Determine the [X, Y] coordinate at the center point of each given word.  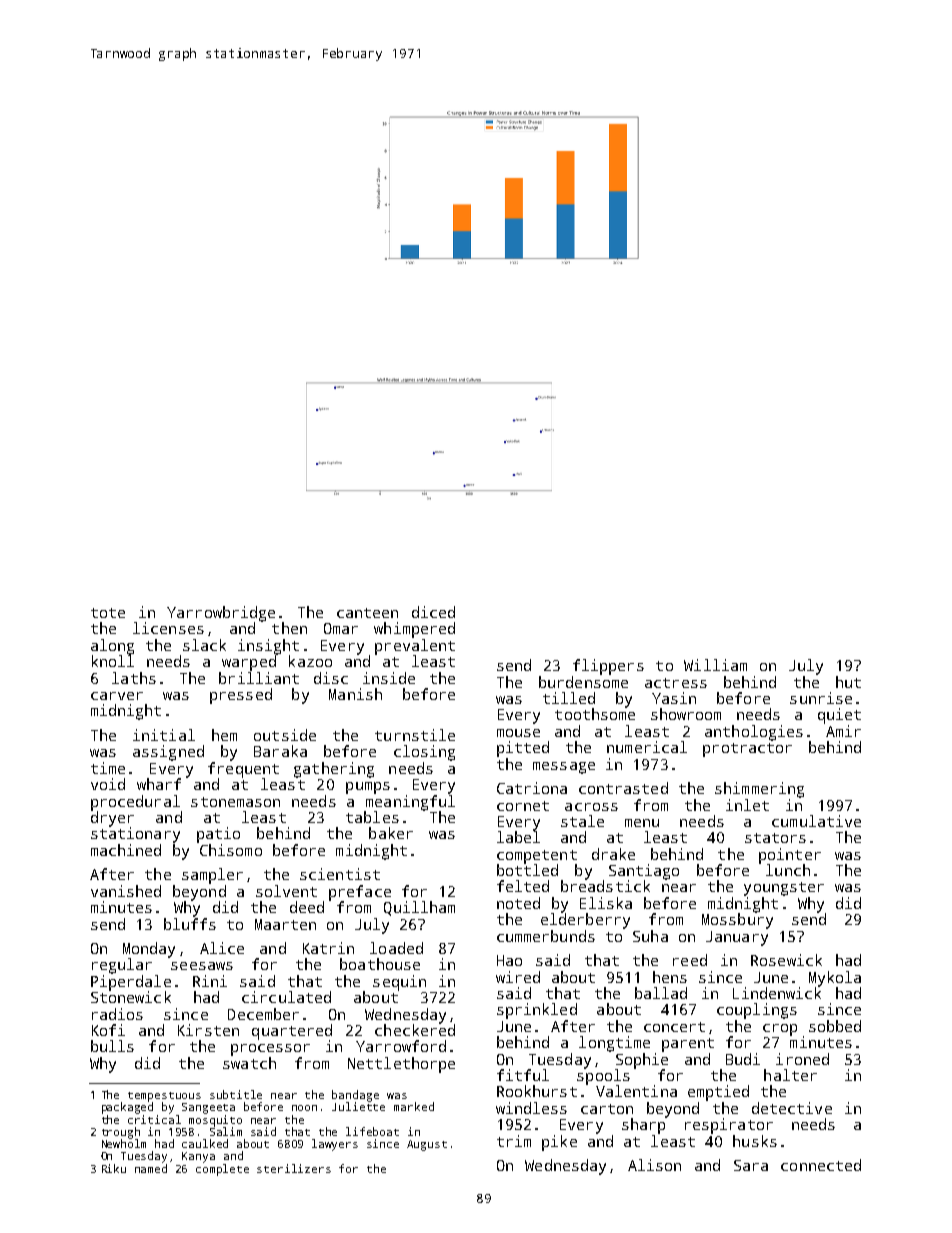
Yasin [674, 698]
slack [204, 645]
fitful [523, 1075]
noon [304, 1108]
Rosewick [786, 960]
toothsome [595, 714]
